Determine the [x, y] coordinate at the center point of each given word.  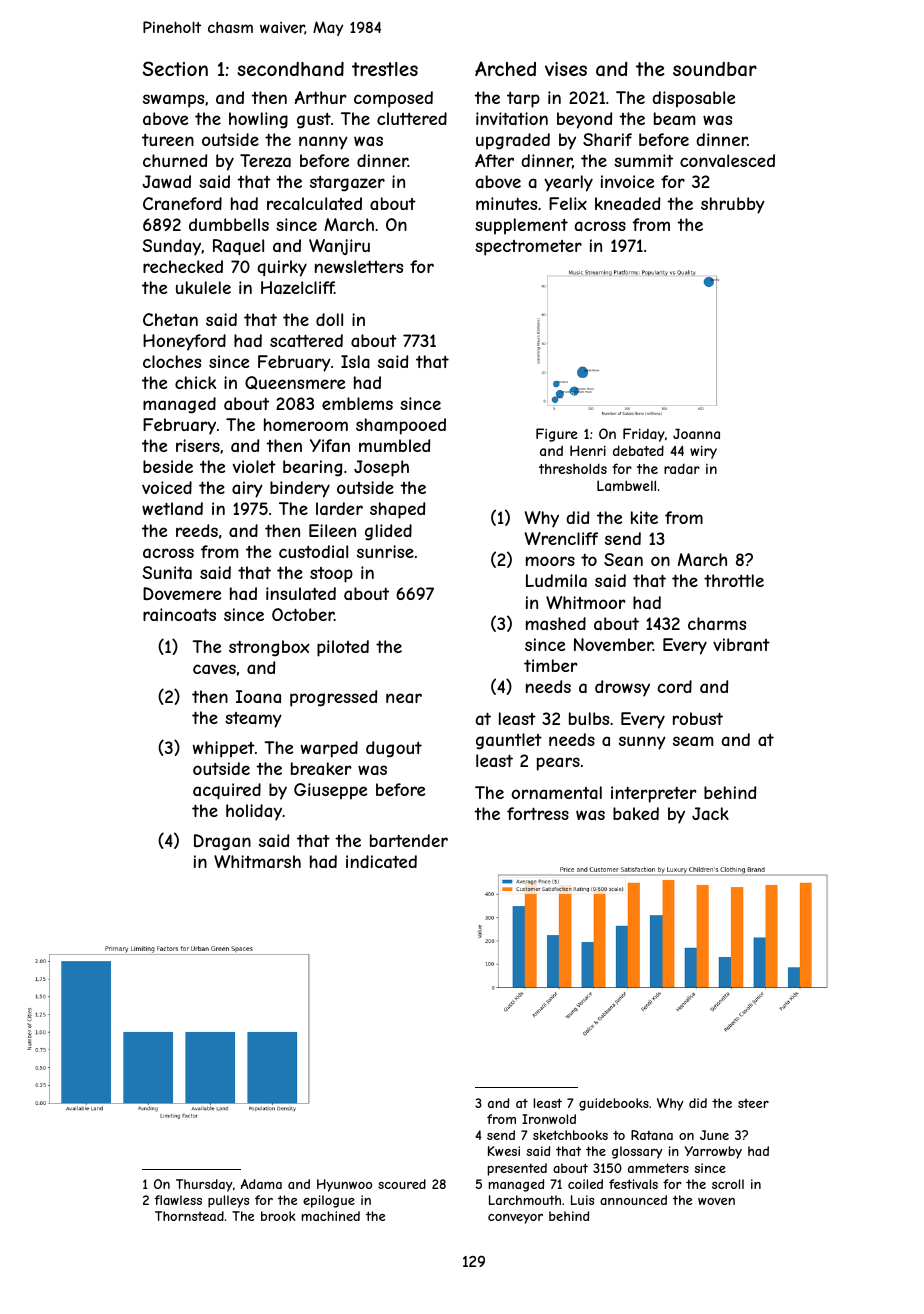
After [494, 160]
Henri [588, 450]
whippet [224, 749]
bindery [300, 489]
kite [644, 517]
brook [278, 1216]
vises [566, 69]
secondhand [290, 69]
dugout [394, 749]
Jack [710, 813]
